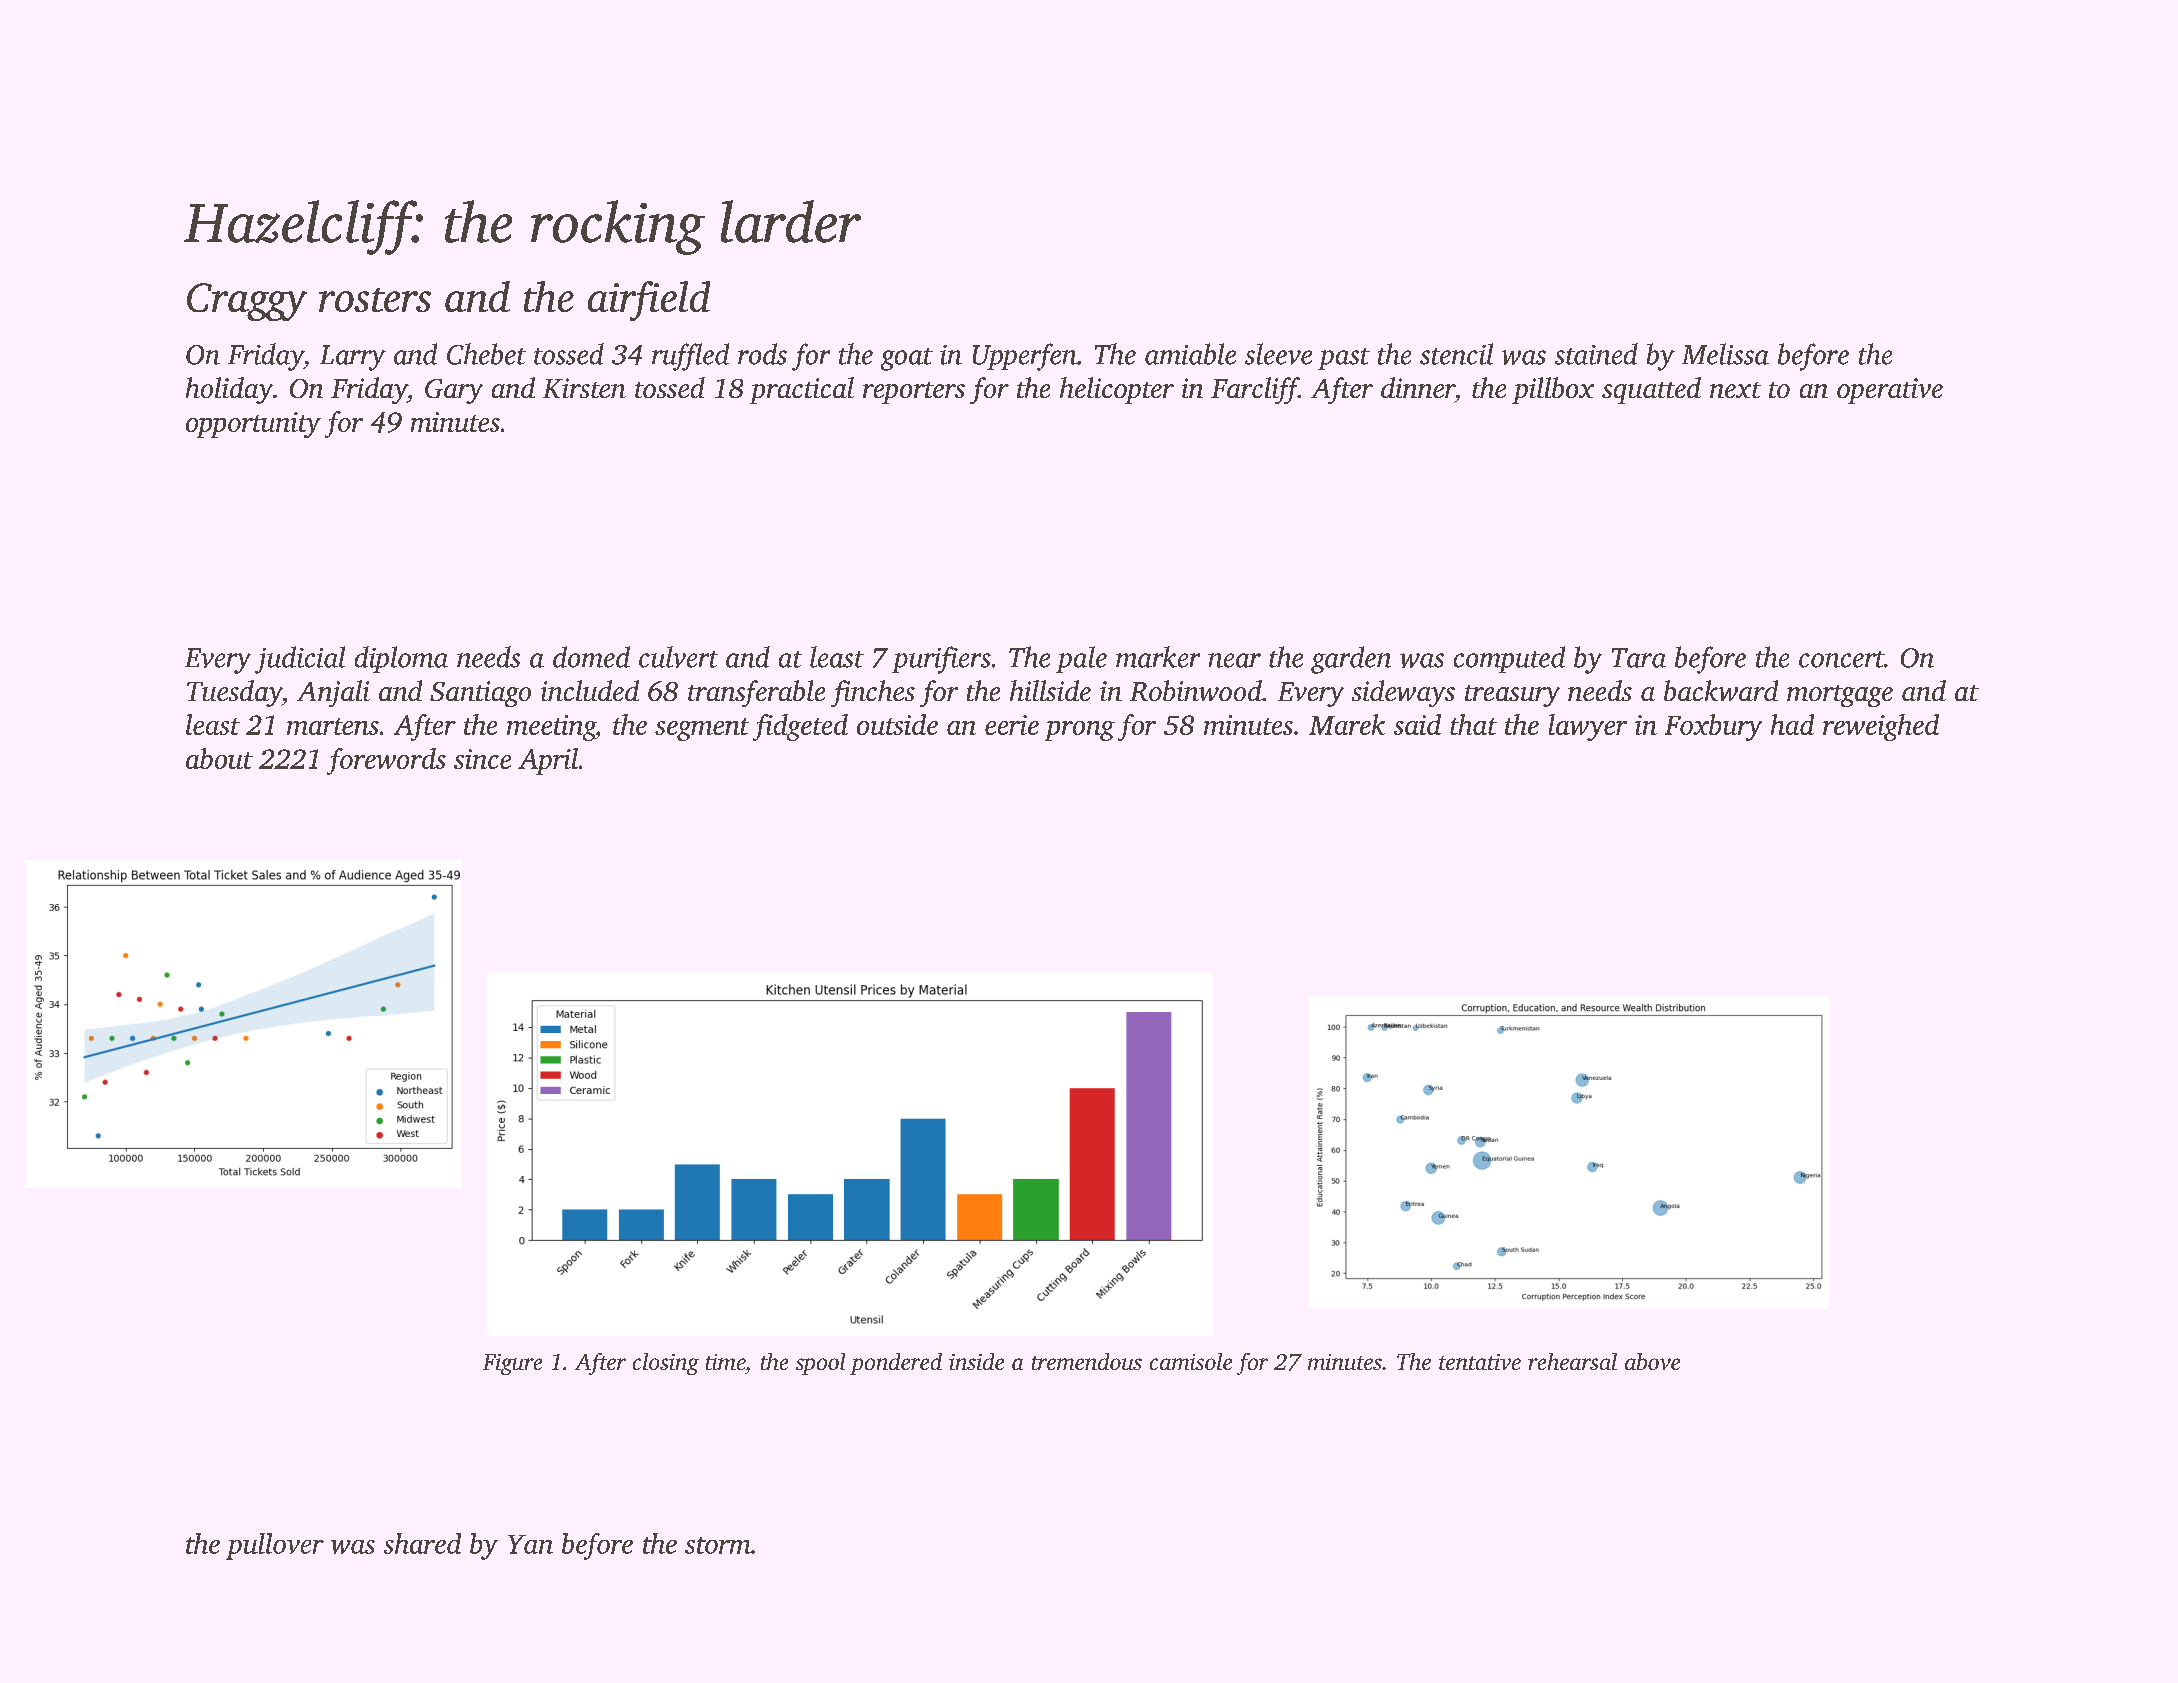 The image size is (2178, 1683). What do you see at coordinates (1881, 727) in the image?
I see `reweighed` at bounding box center [1881, 727].
